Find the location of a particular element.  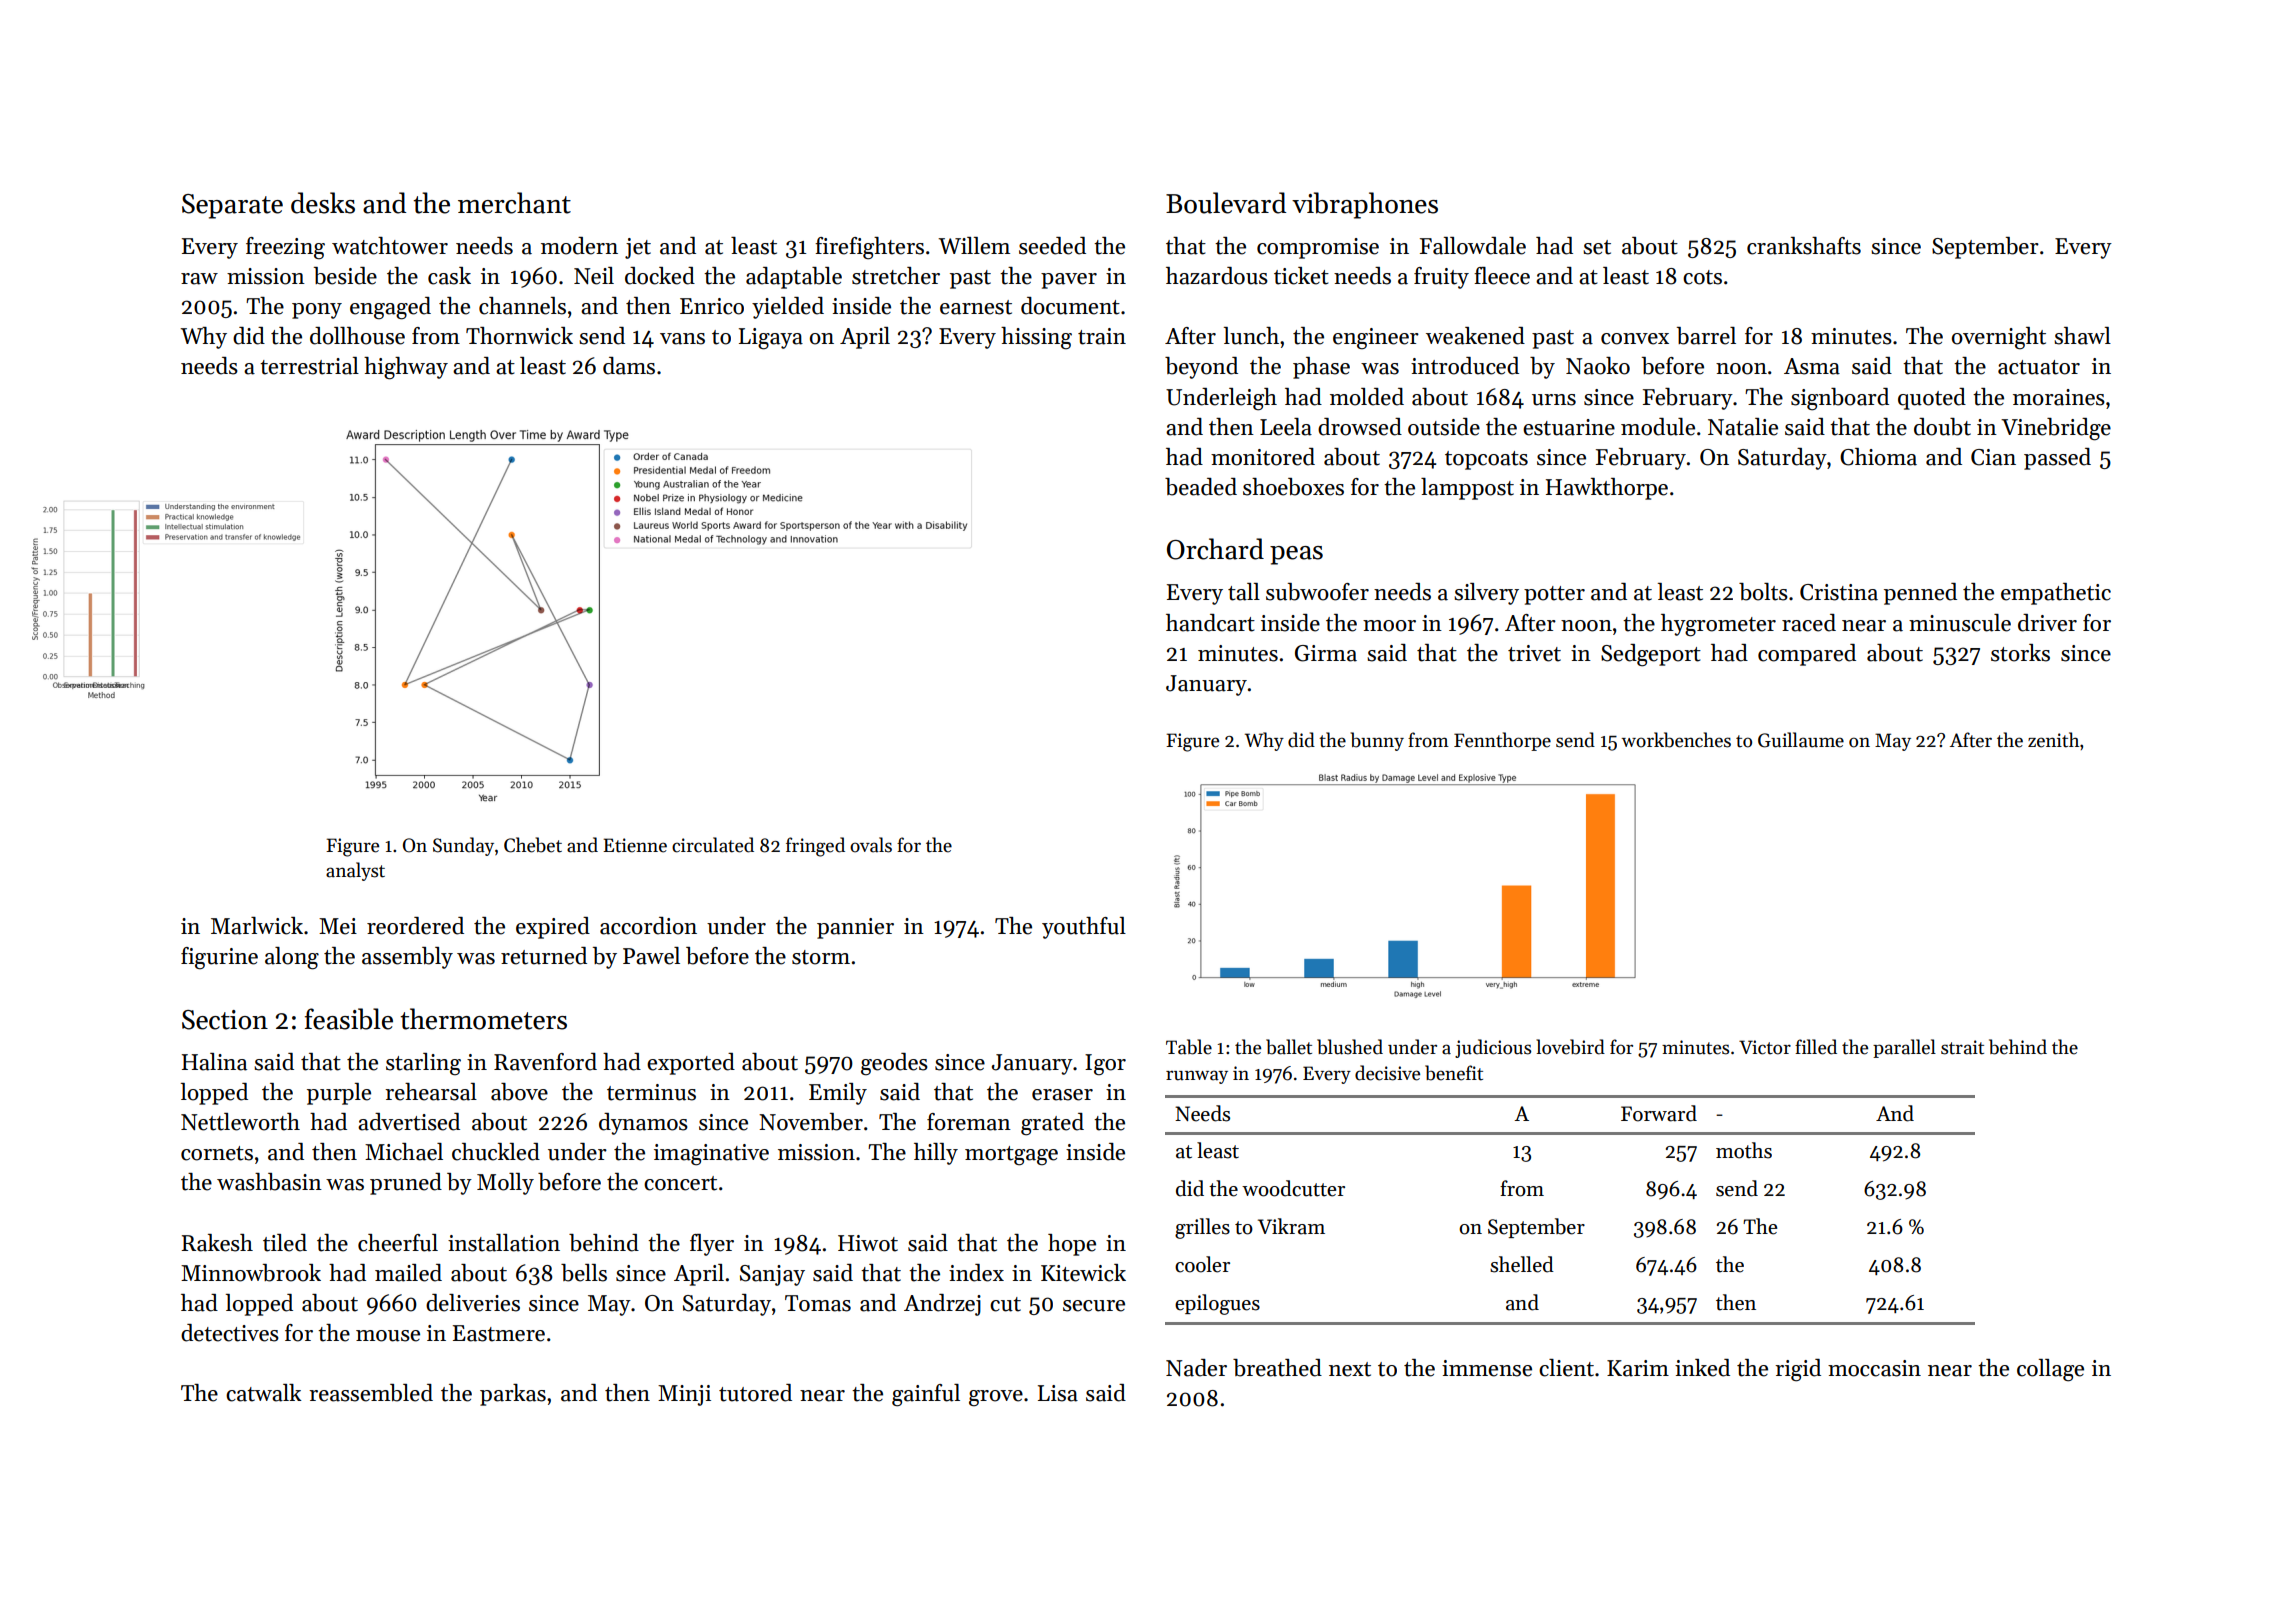

ovals is located at coordinates (871, 845).
